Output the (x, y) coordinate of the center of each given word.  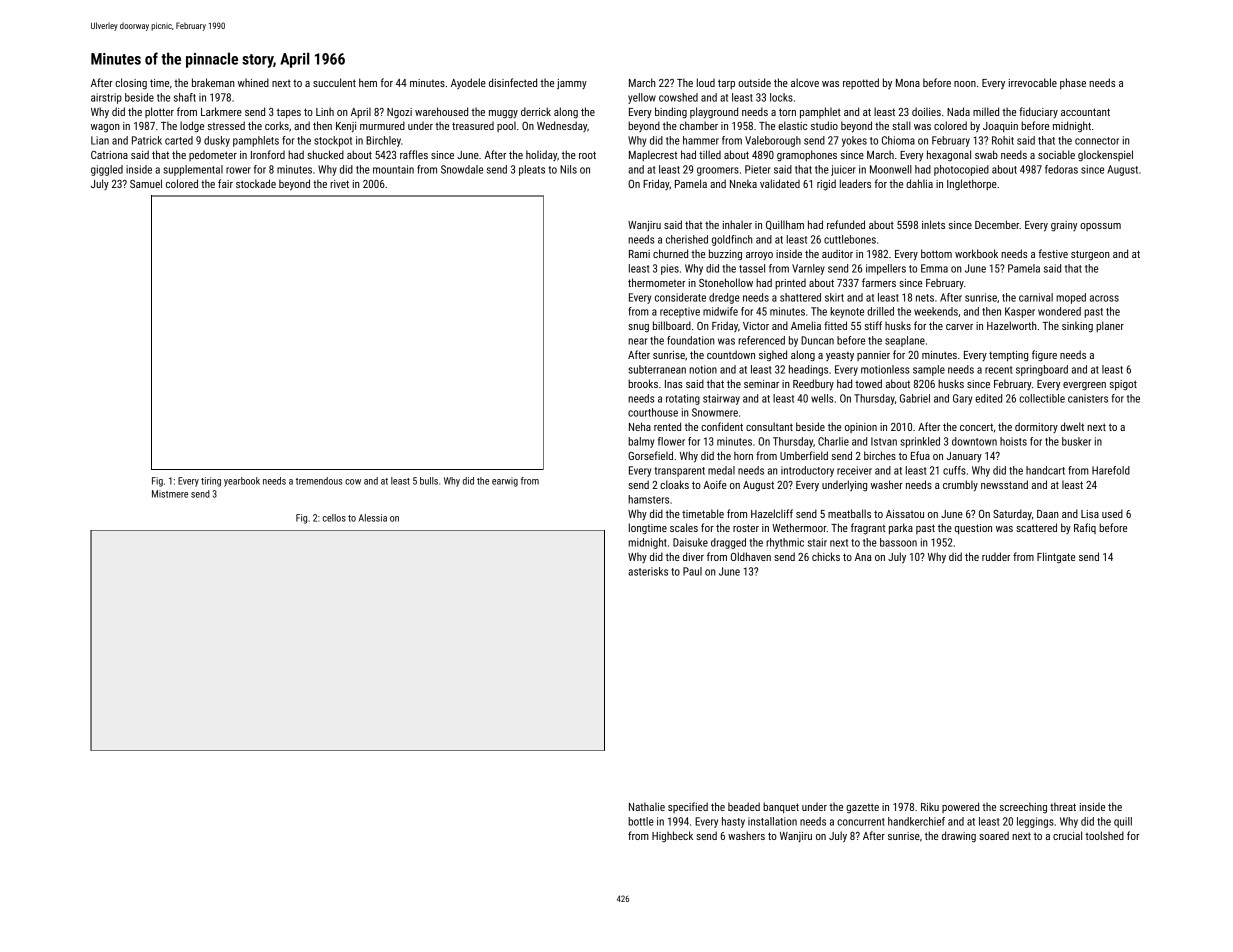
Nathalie (647, 806)
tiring (211, 482)
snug (638, 328)
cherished (687, 239)
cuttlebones (850, 239)
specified (688, 807)
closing (131, 84)
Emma (934, 268)
